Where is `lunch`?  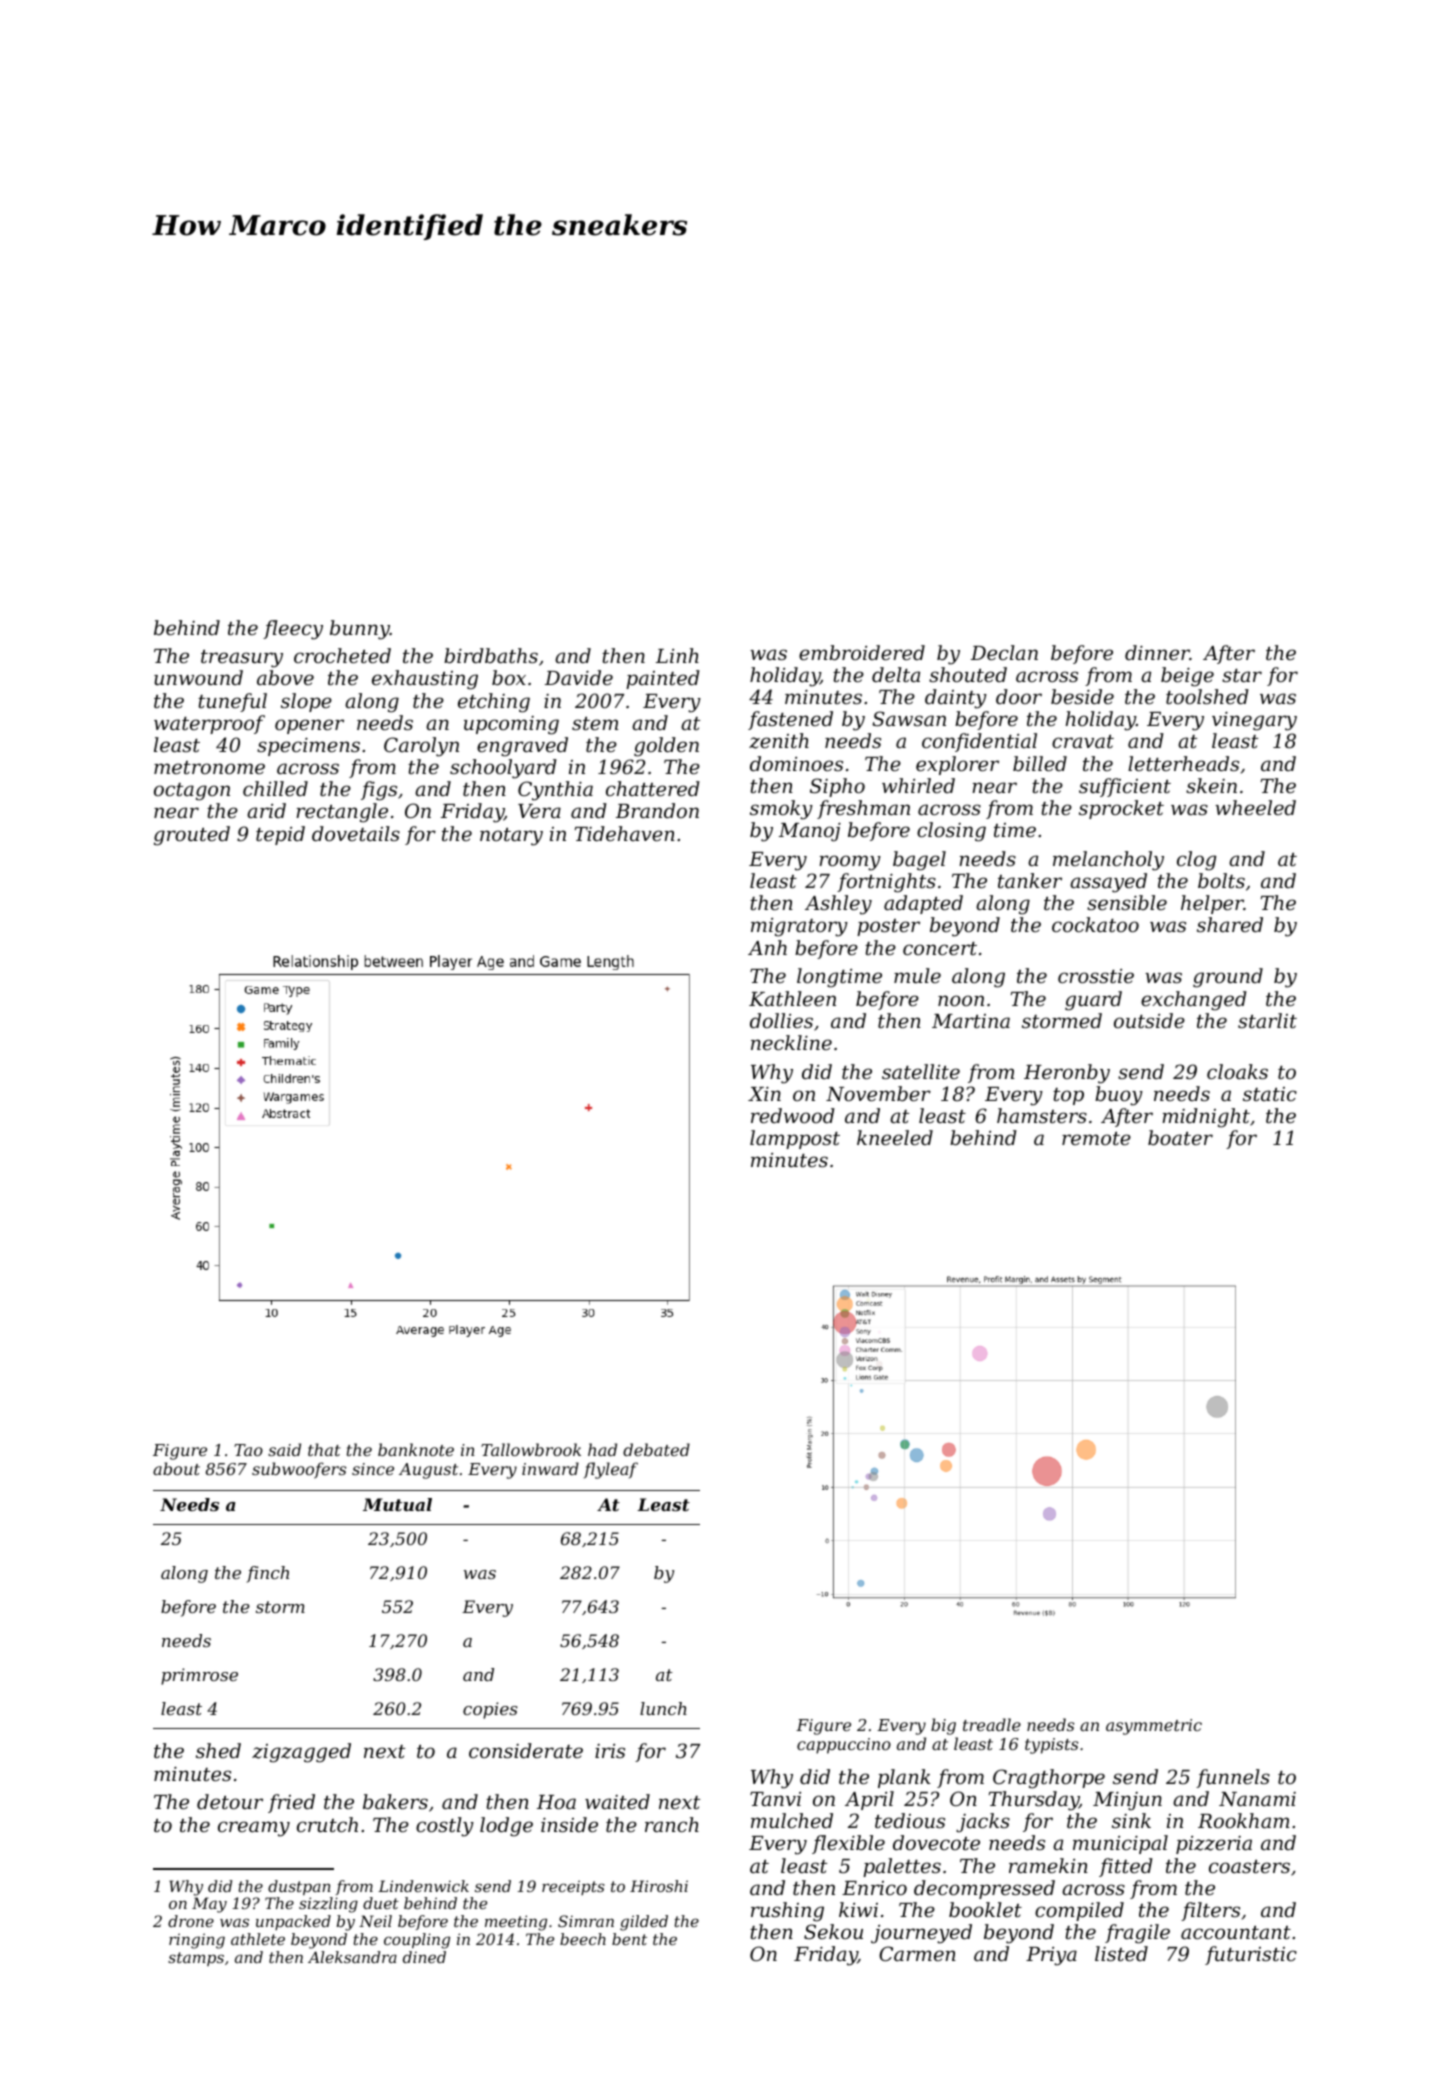
lunch is located at coordinates (663, 1708).
